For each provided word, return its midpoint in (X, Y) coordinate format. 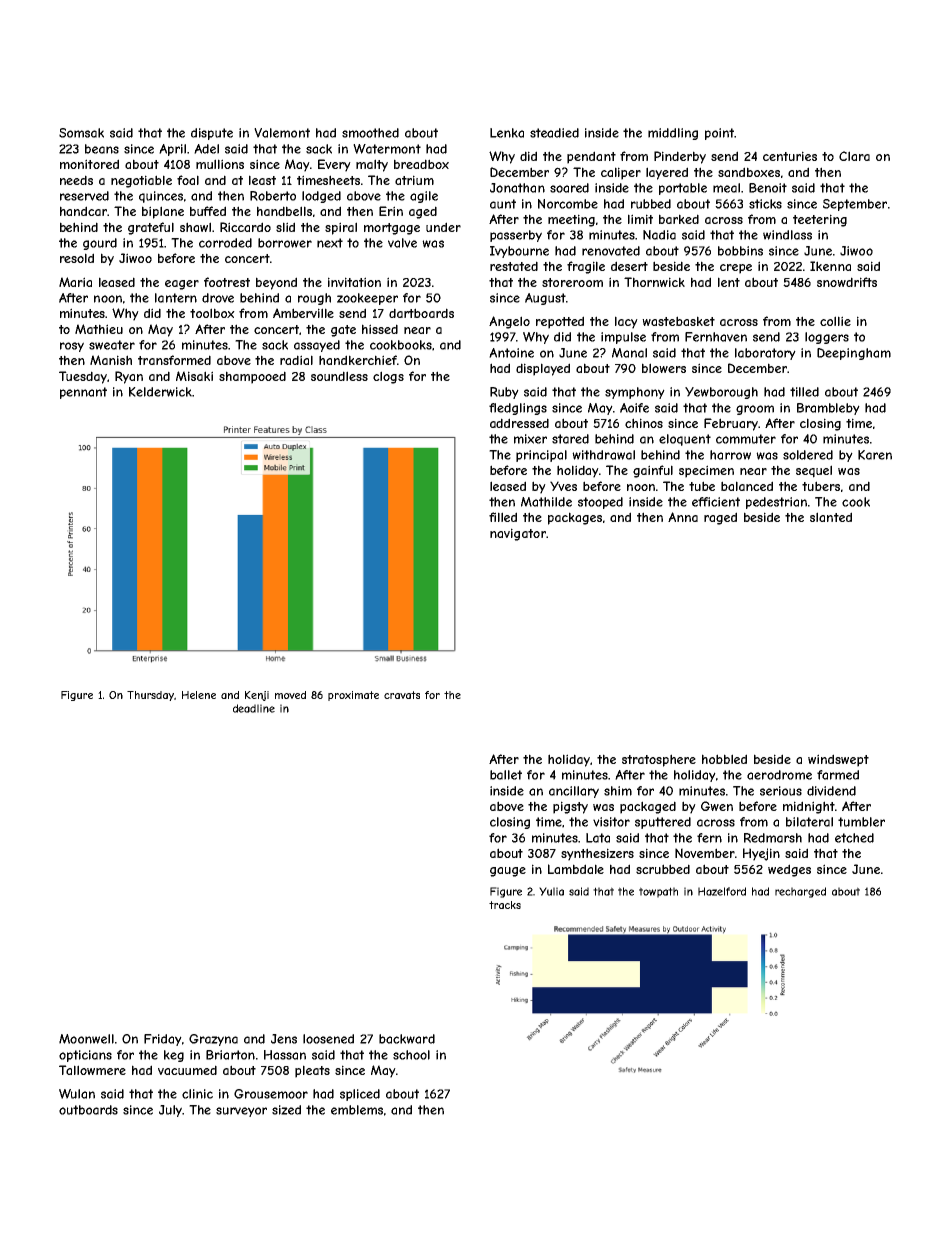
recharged (800, 892)
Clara (854, 156)
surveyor (241, 1112)
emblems (357, 1110)
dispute (212, 134)
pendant (591, 157)
